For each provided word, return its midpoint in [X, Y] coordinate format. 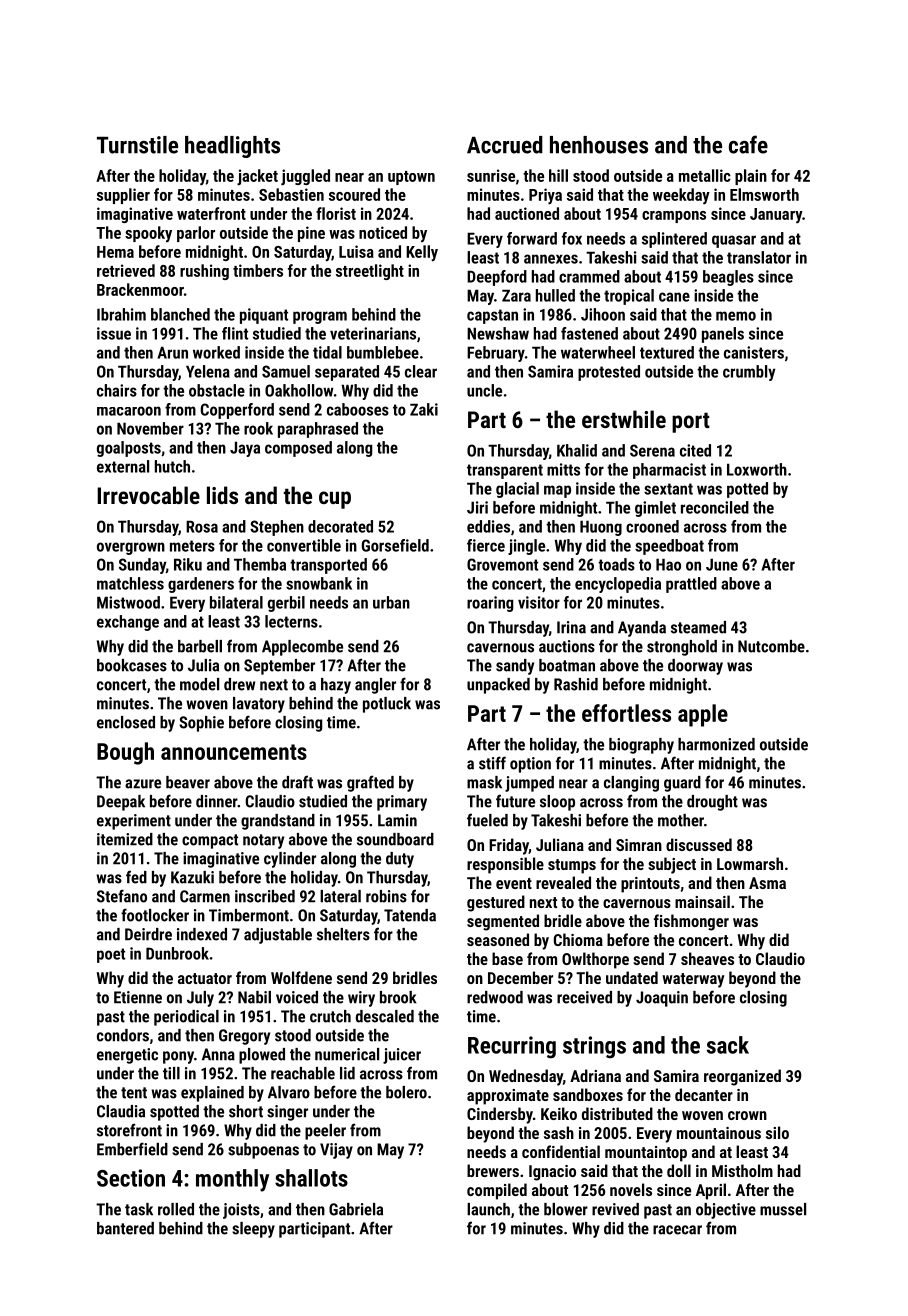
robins [386, 896]
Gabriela [356, 1209]
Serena [652, 450]
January [776, 215]
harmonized [716, 744]
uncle [484, 390]
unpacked [498, 686]
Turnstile [137, 145]
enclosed [126, 722]
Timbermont [249, 915]
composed [298, 449]
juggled [305, 177]
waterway [693, 980]
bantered [125, 1228]
